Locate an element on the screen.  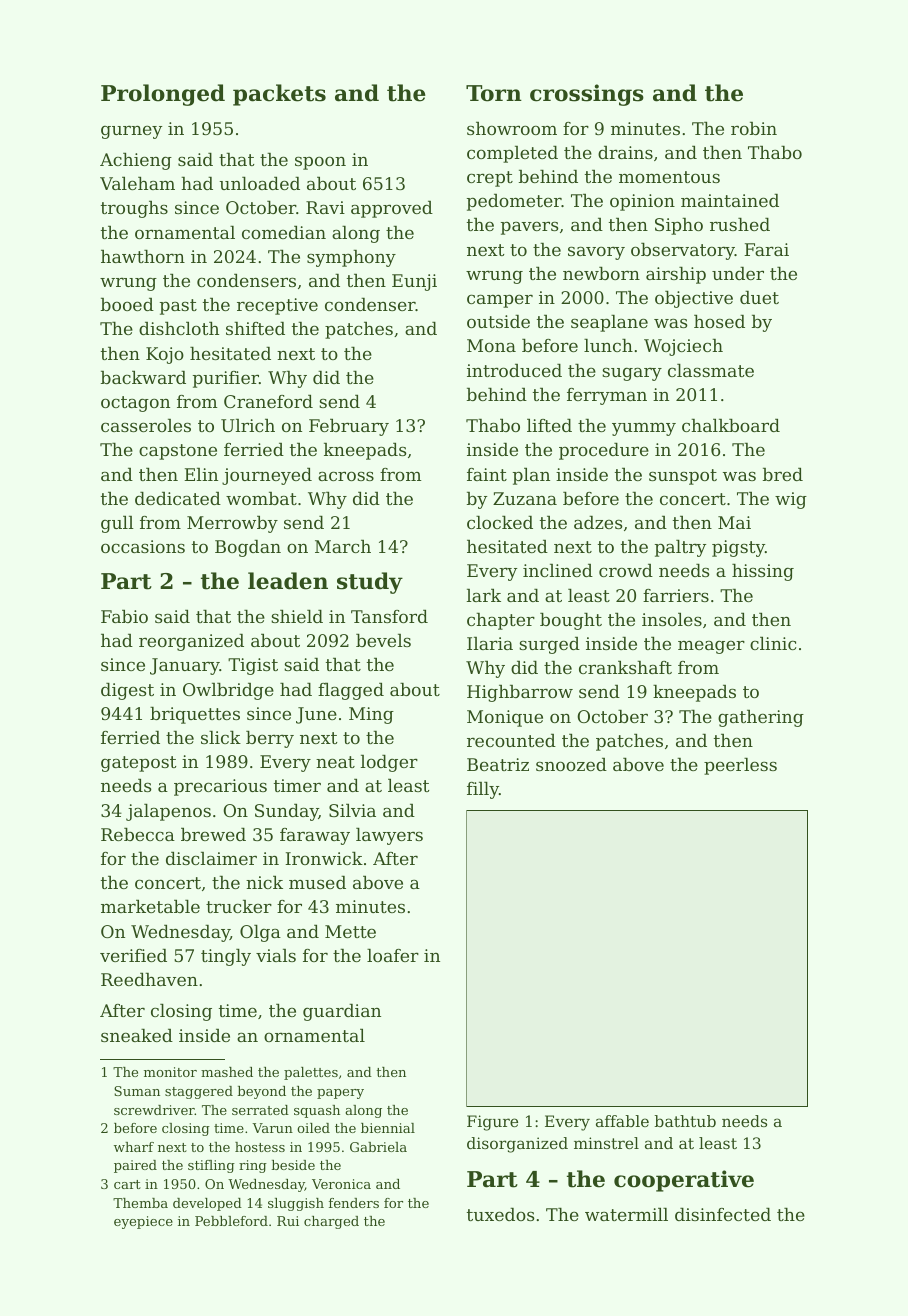
Prolonged is located at coordinates (163, 95).
